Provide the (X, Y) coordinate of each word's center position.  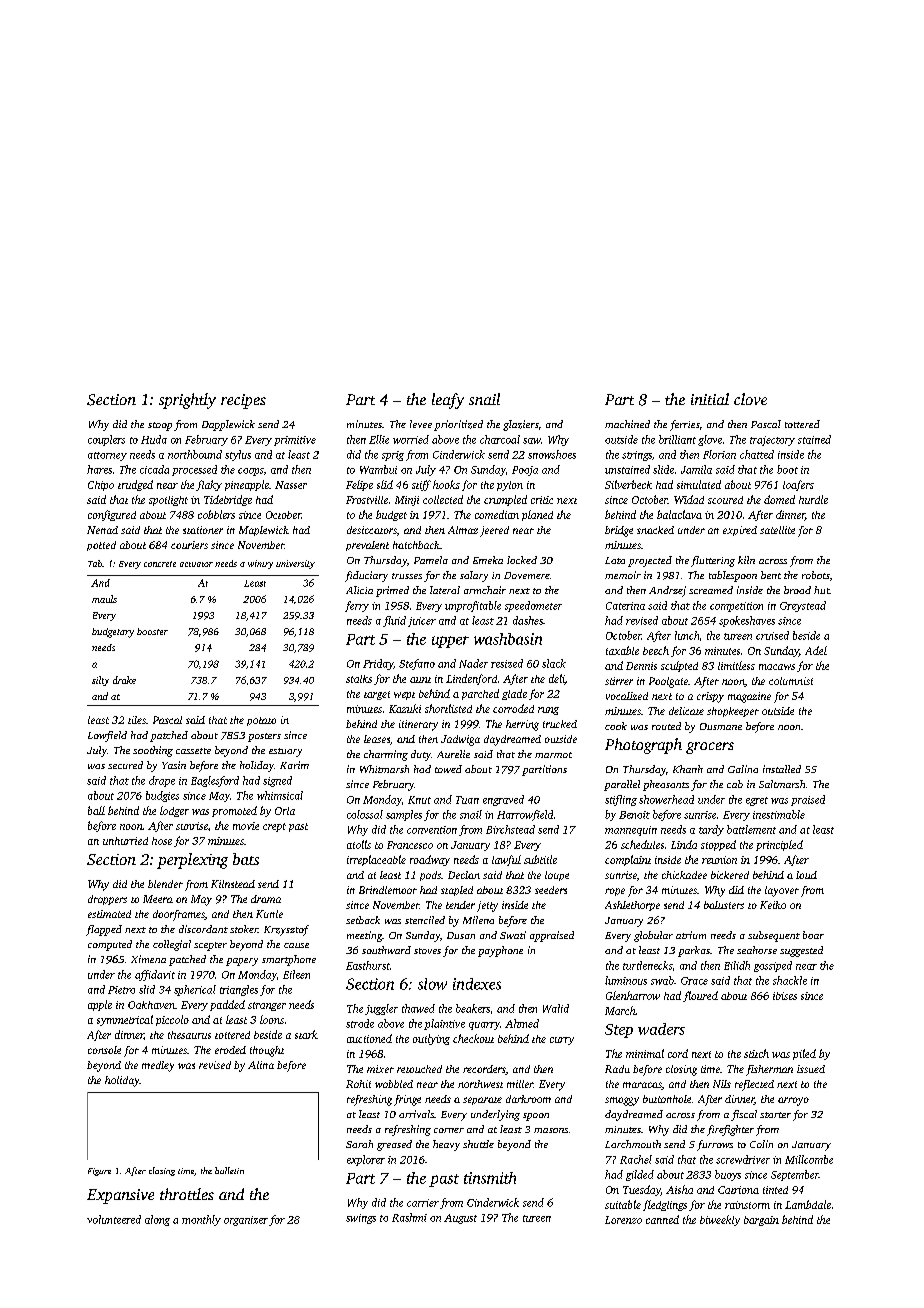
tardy (711, 830)
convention (432, 830)
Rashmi (409, 1217)
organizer (246, 1221)
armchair (485, 590)
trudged (135, 485)
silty (100, 681)
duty (421, 755)
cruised (772, 635)
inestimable (779, 814)
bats (246, 859)
